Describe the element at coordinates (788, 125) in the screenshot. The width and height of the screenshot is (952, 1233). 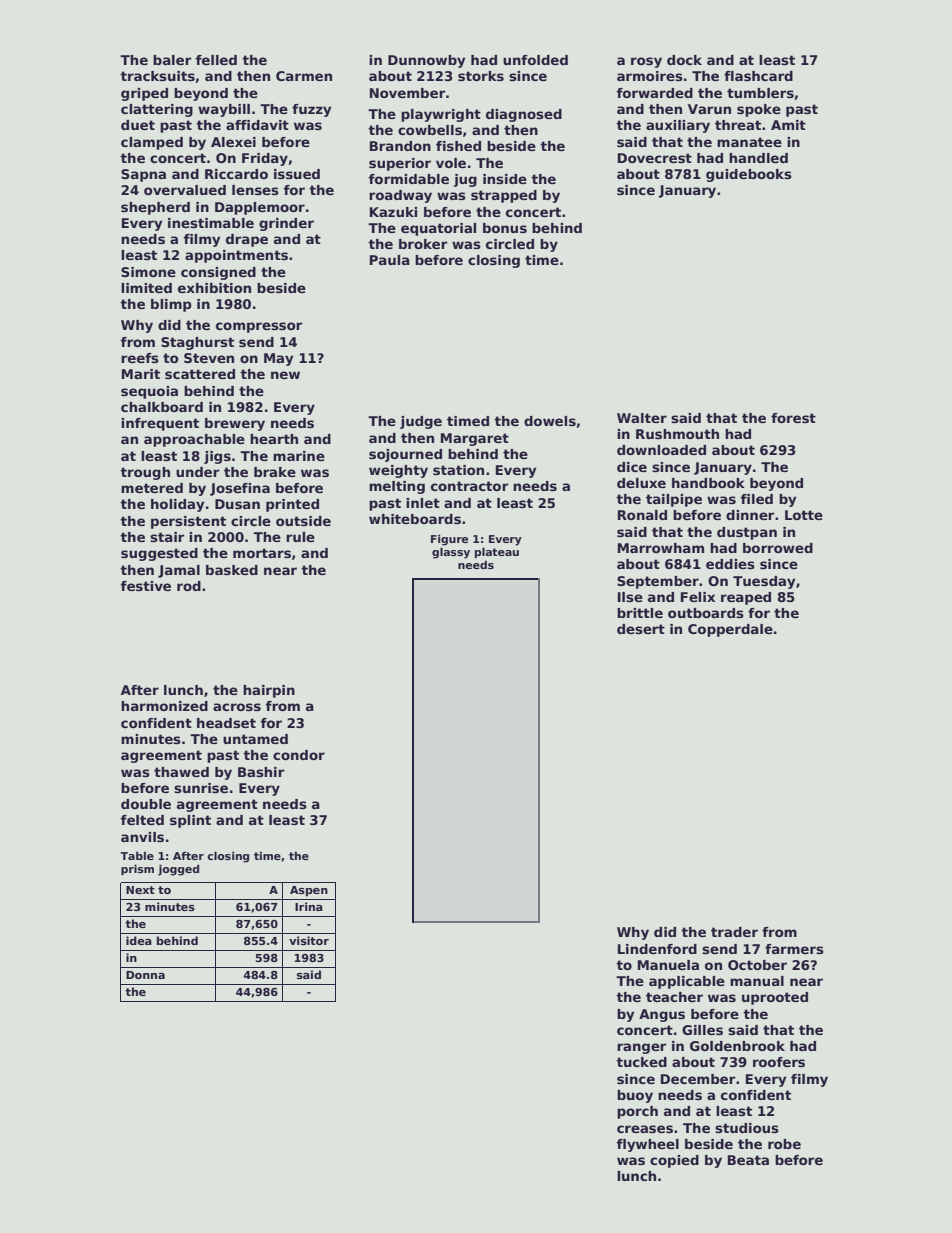
I see `Amit` at that location.
